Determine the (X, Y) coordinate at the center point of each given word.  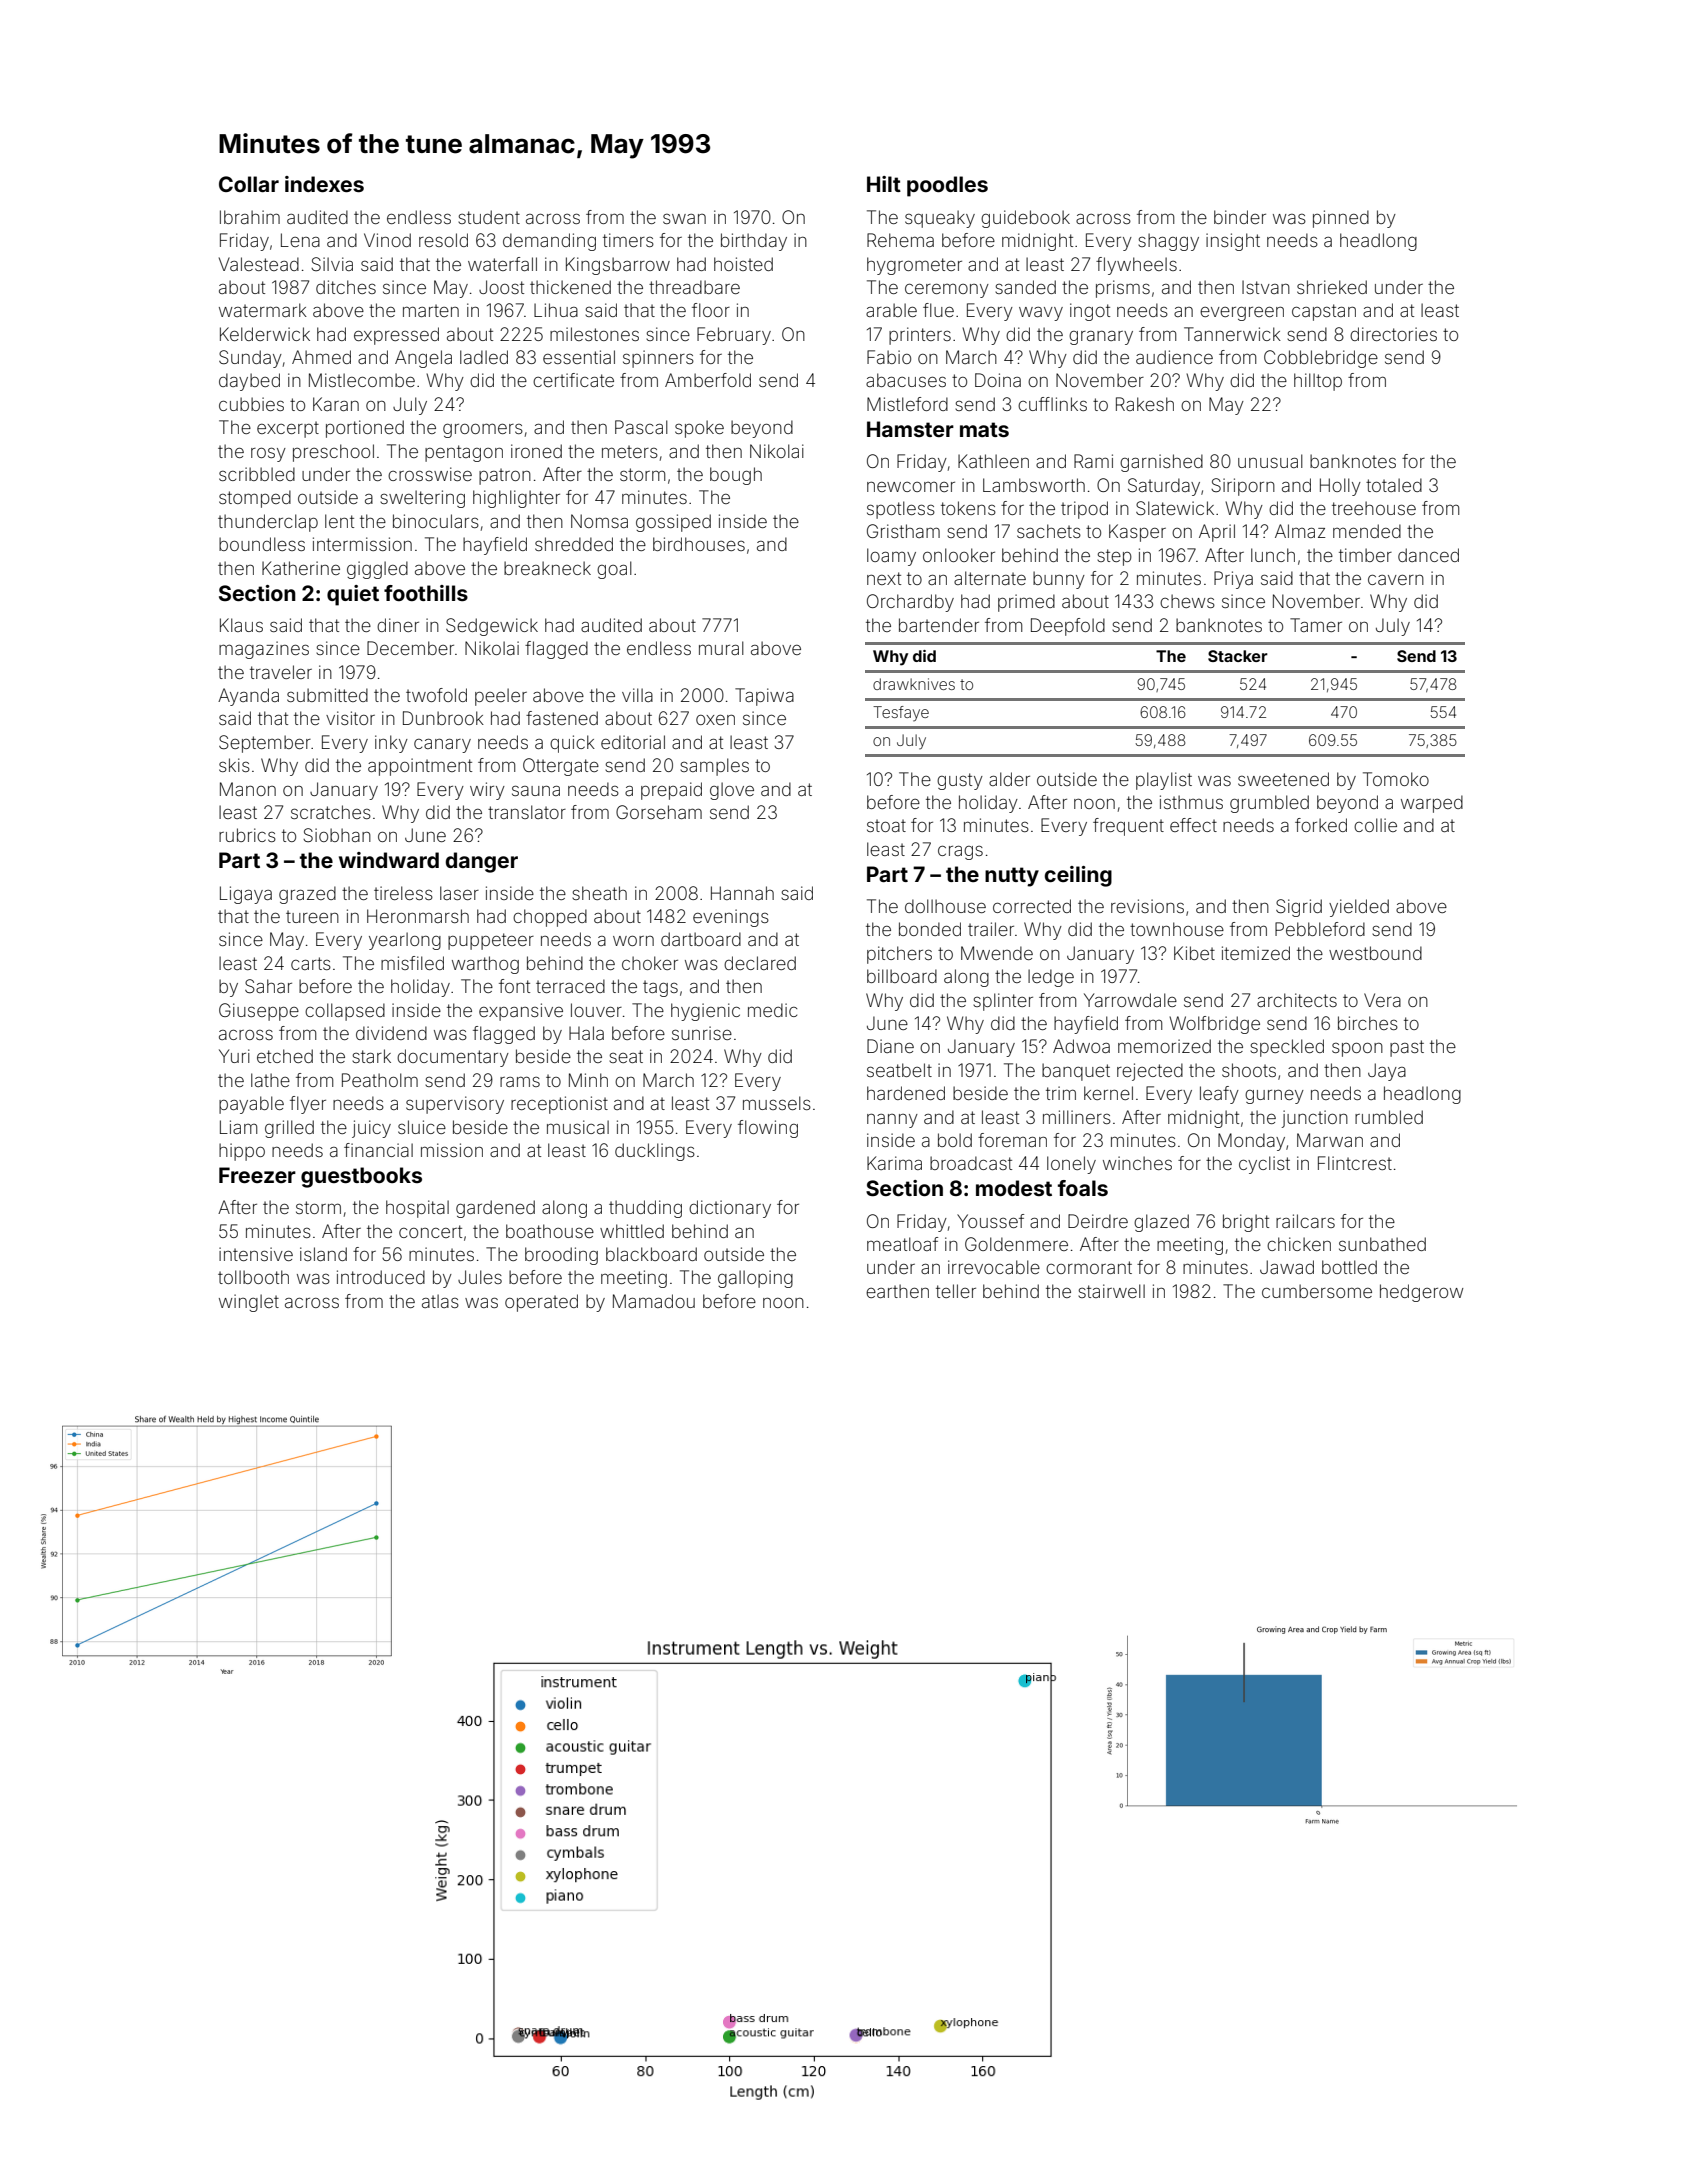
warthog (485, 965)
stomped (255, 499)
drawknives (914, 684)
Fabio (889, 357)
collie (1375, 825)
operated (541, 1303)
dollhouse (945, 906)
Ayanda (248, 697)
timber (1365, 555)
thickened (570, 287)
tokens (968, 508)
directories (1393, 334)
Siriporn (1243, 487)
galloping (755, 1279)
